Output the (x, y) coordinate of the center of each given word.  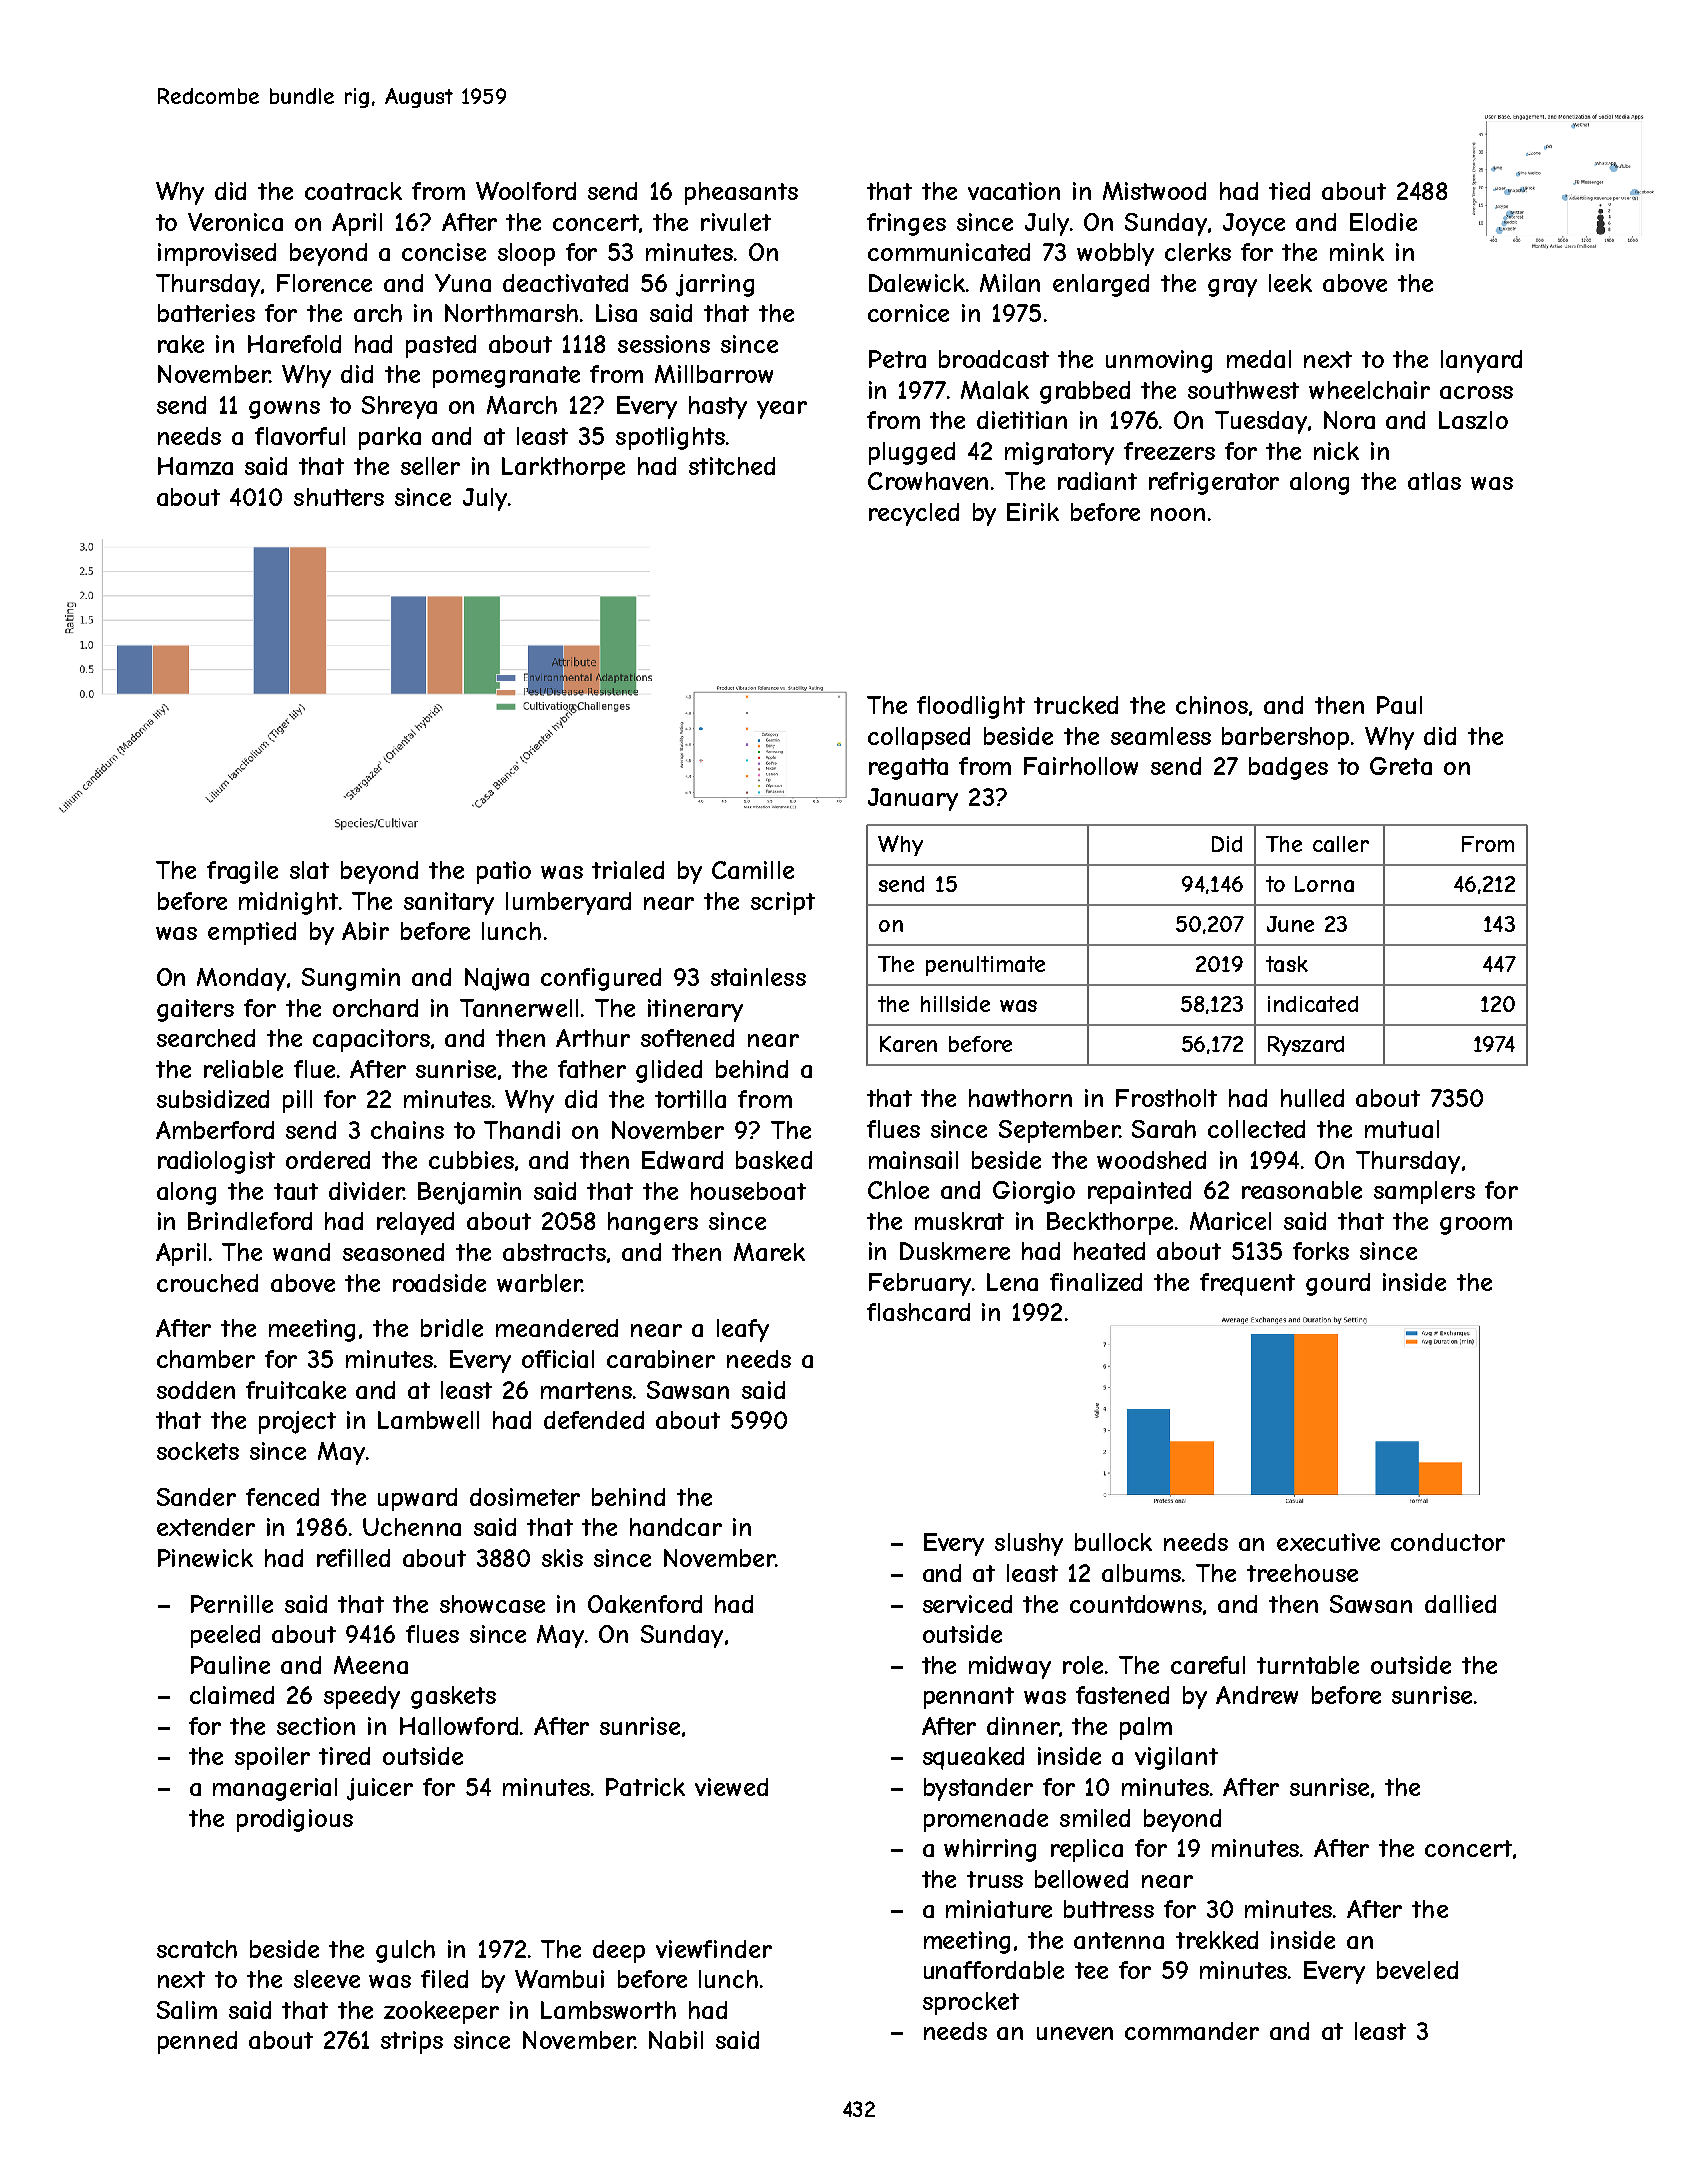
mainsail (913, 1160)
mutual (1402, 1129)
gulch (405, 1951)
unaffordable (994, 1970)
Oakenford (645, 1604)
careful (1208, 1665)
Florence (324, 283)
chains (407, 1130)
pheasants (741, 193)
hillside (955, 1004)
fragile (242, 872)
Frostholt (1166, 1098)
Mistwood (1154, 191)
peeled (225, 1636)
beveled (1417, 1970)
